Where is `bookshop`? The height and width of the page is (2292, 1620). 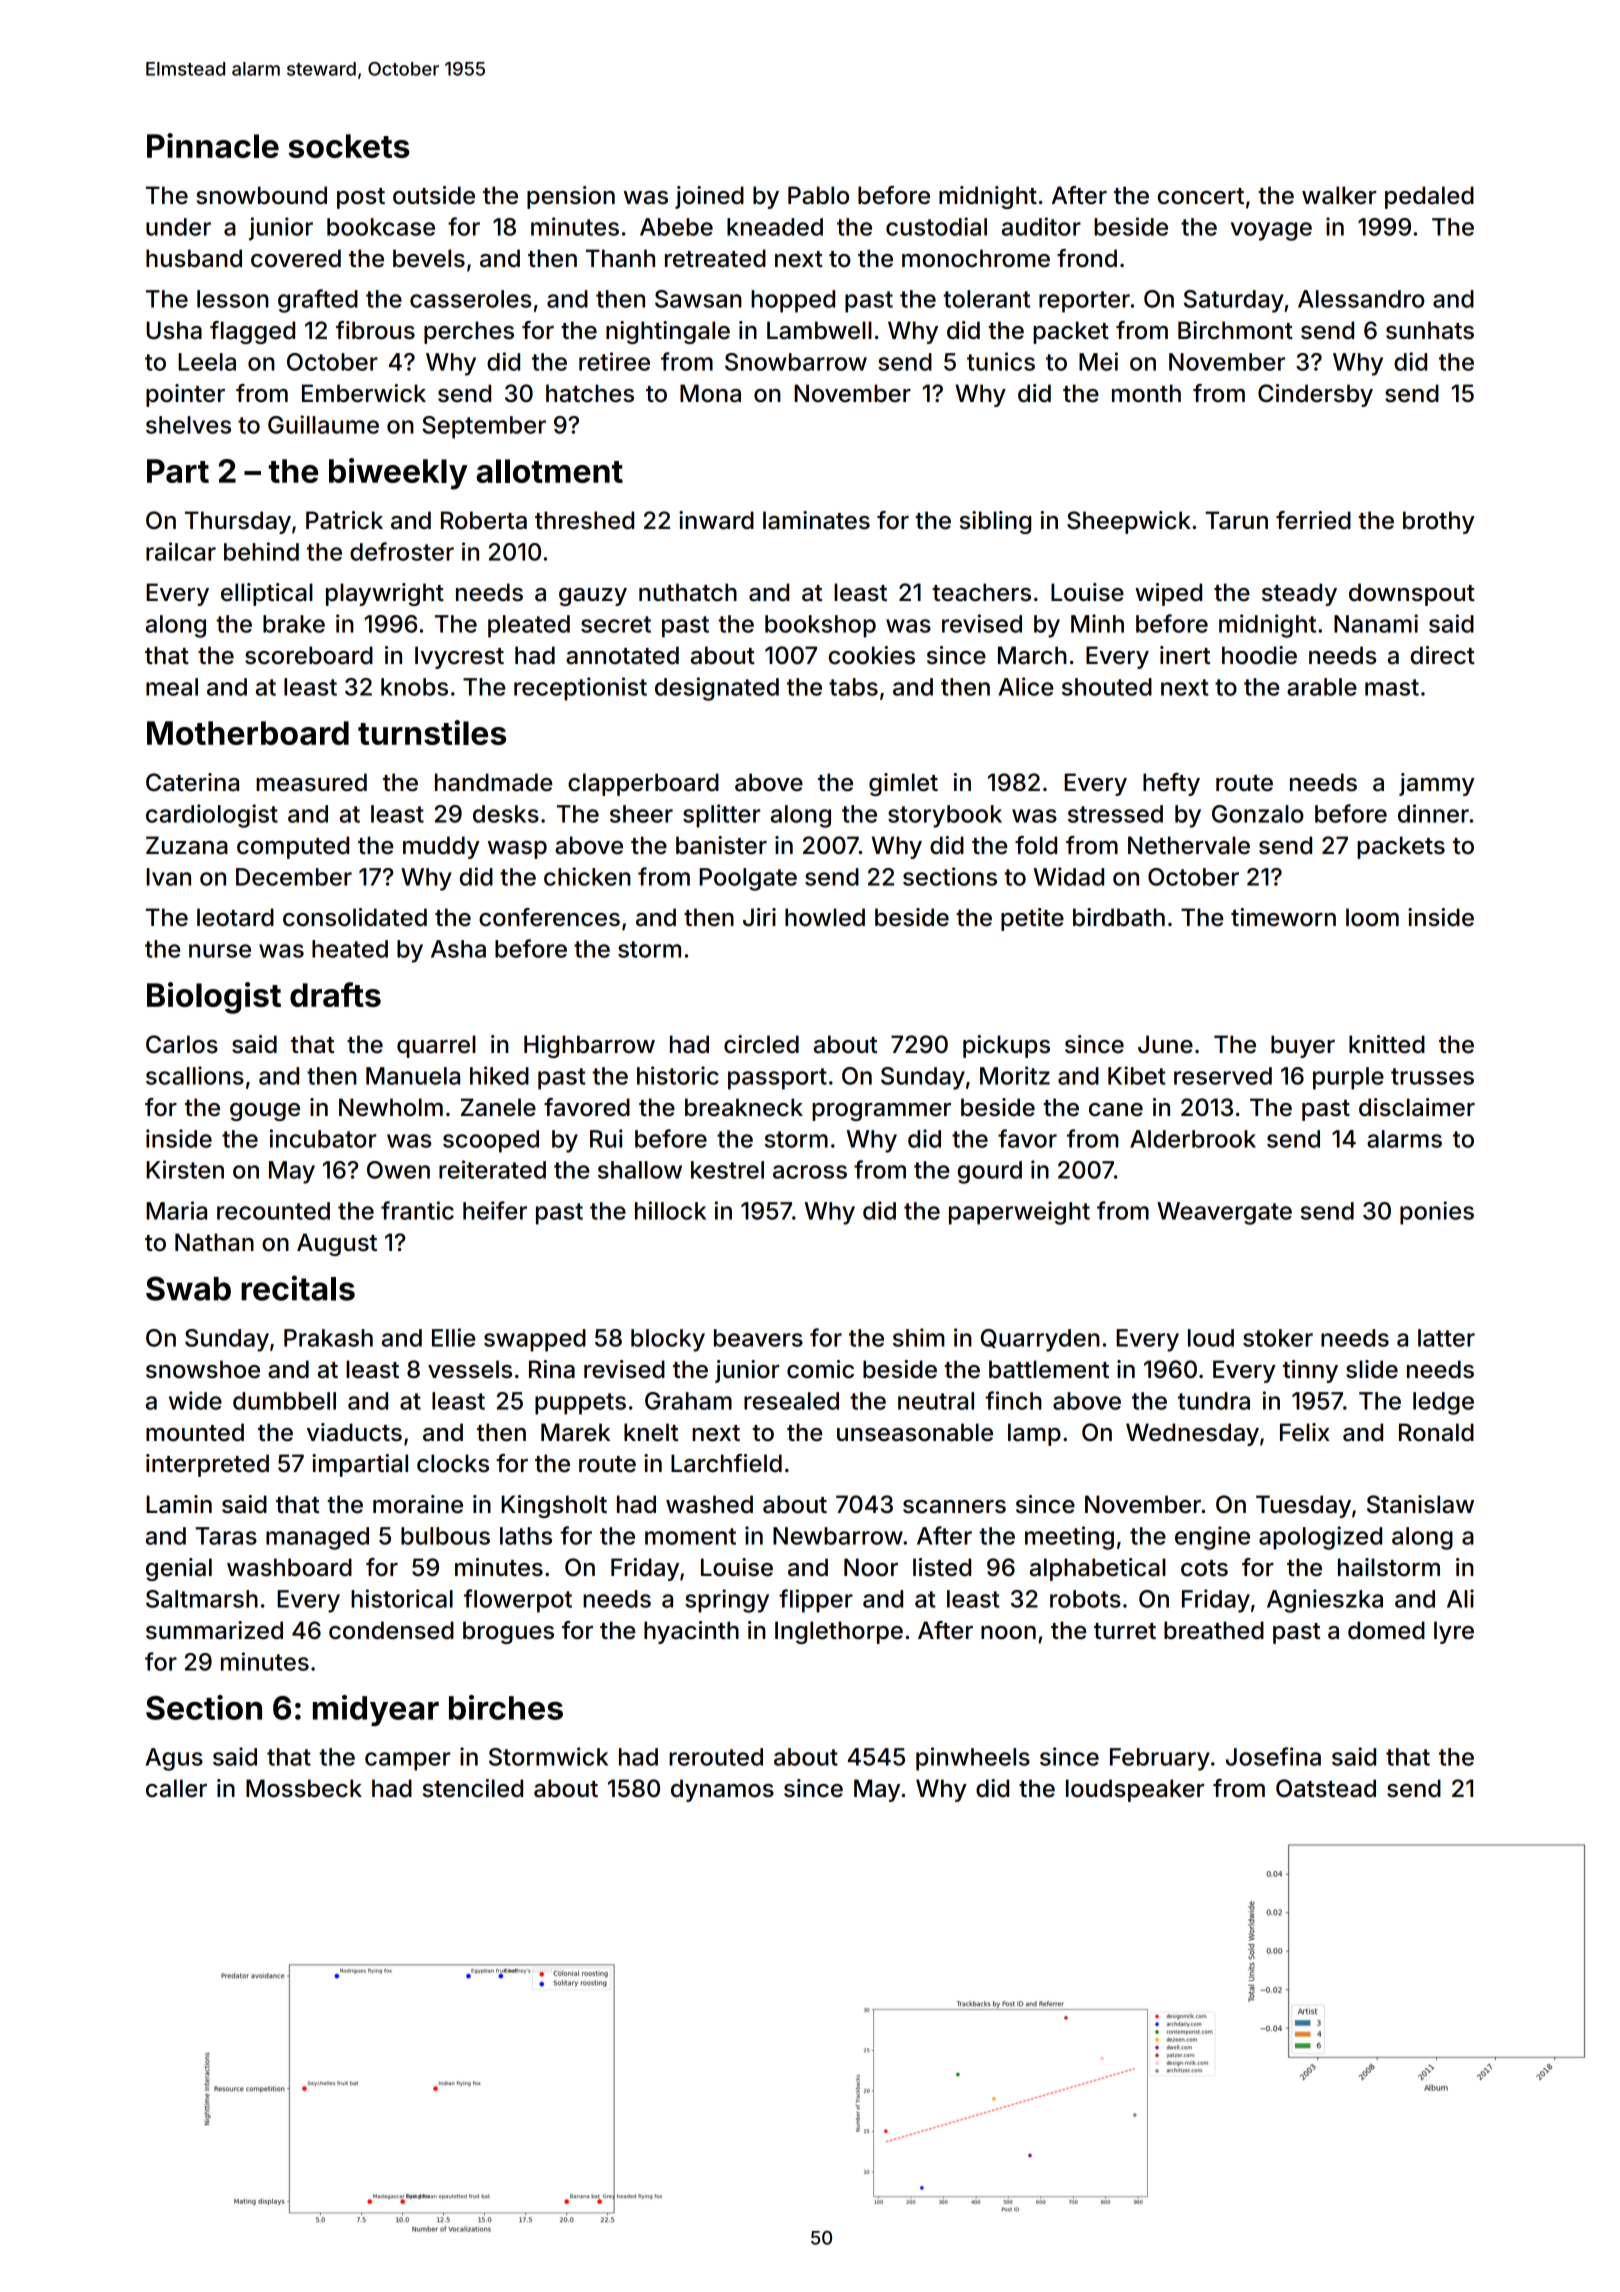 bookshop is located at coordinates (820, 626).
